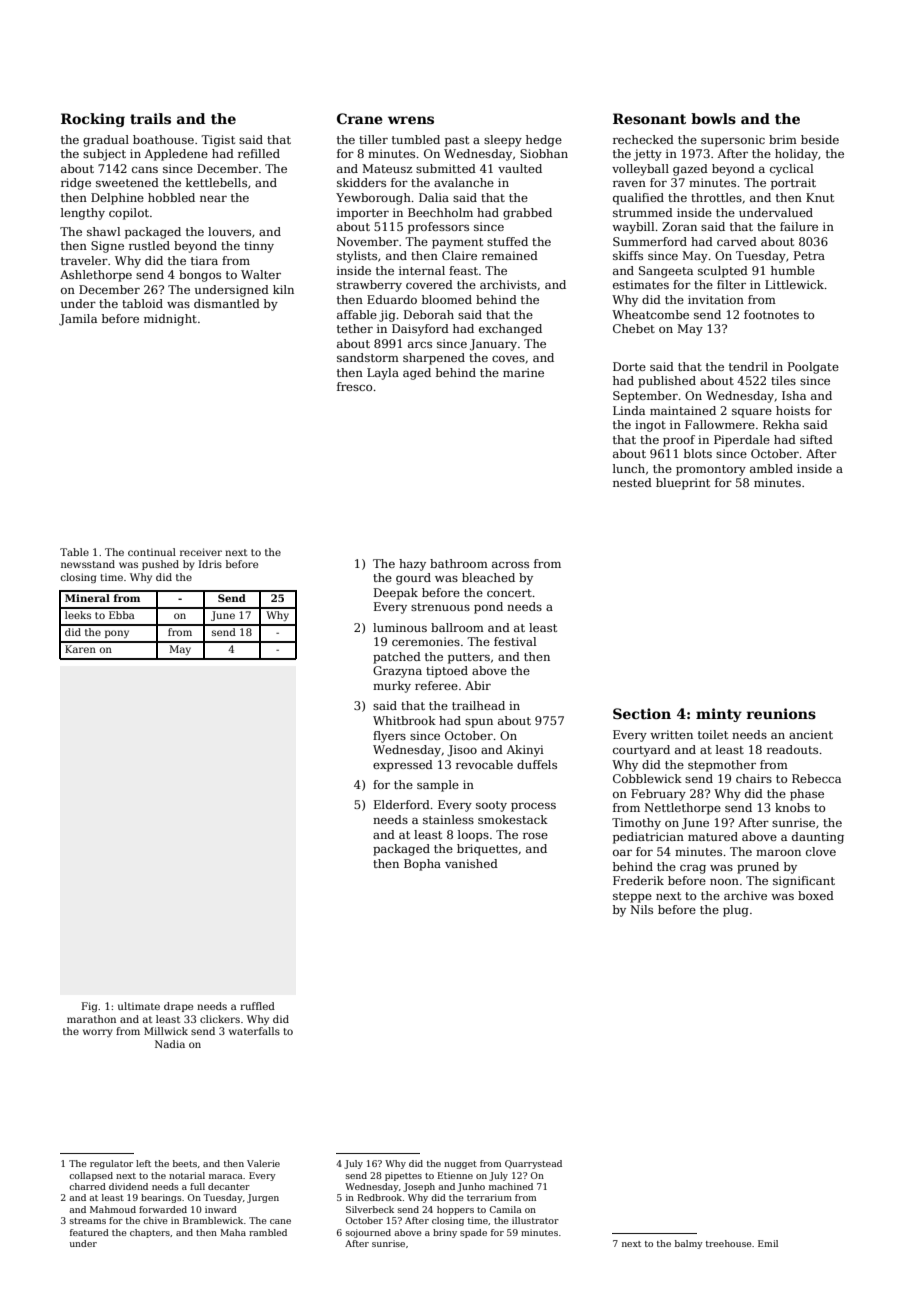 This screenshot has height=1316, width=908. Describe the element at coordinates (84, 260) in the screenshot. I see `traveler` at that location.
